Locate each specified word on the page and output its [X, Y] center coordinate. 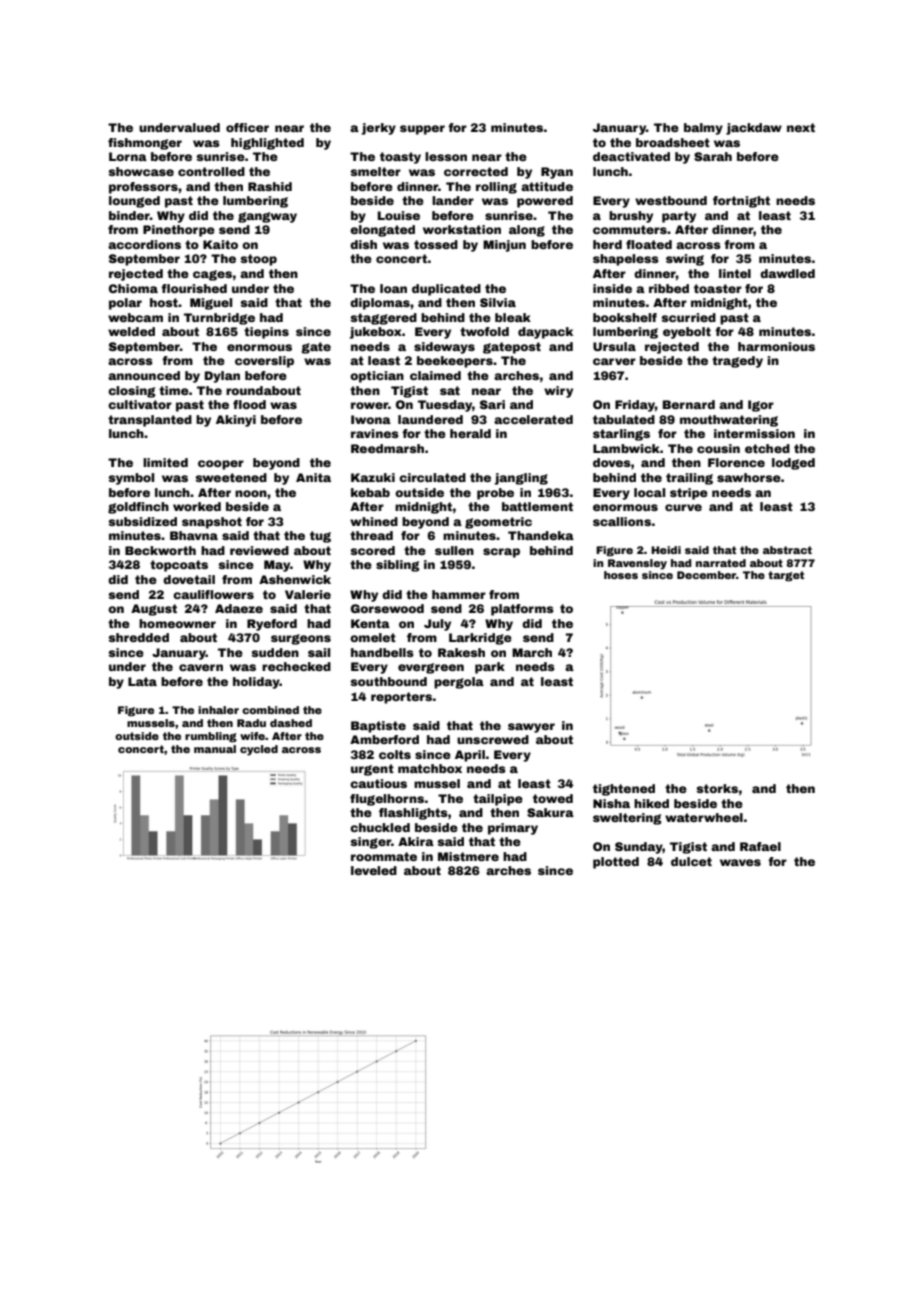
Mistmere [468, 856]
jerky [378, 129]
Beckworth [160, 550]
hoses [621, 575]
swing [685, 260]
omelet [373, 637]
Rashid [270, 186]
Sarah [713, 156]
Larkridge [480, 639]
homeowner [177, 623]
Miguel [211, 304]
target [786, 576]
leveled [374, 870]
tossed [436, 244]
